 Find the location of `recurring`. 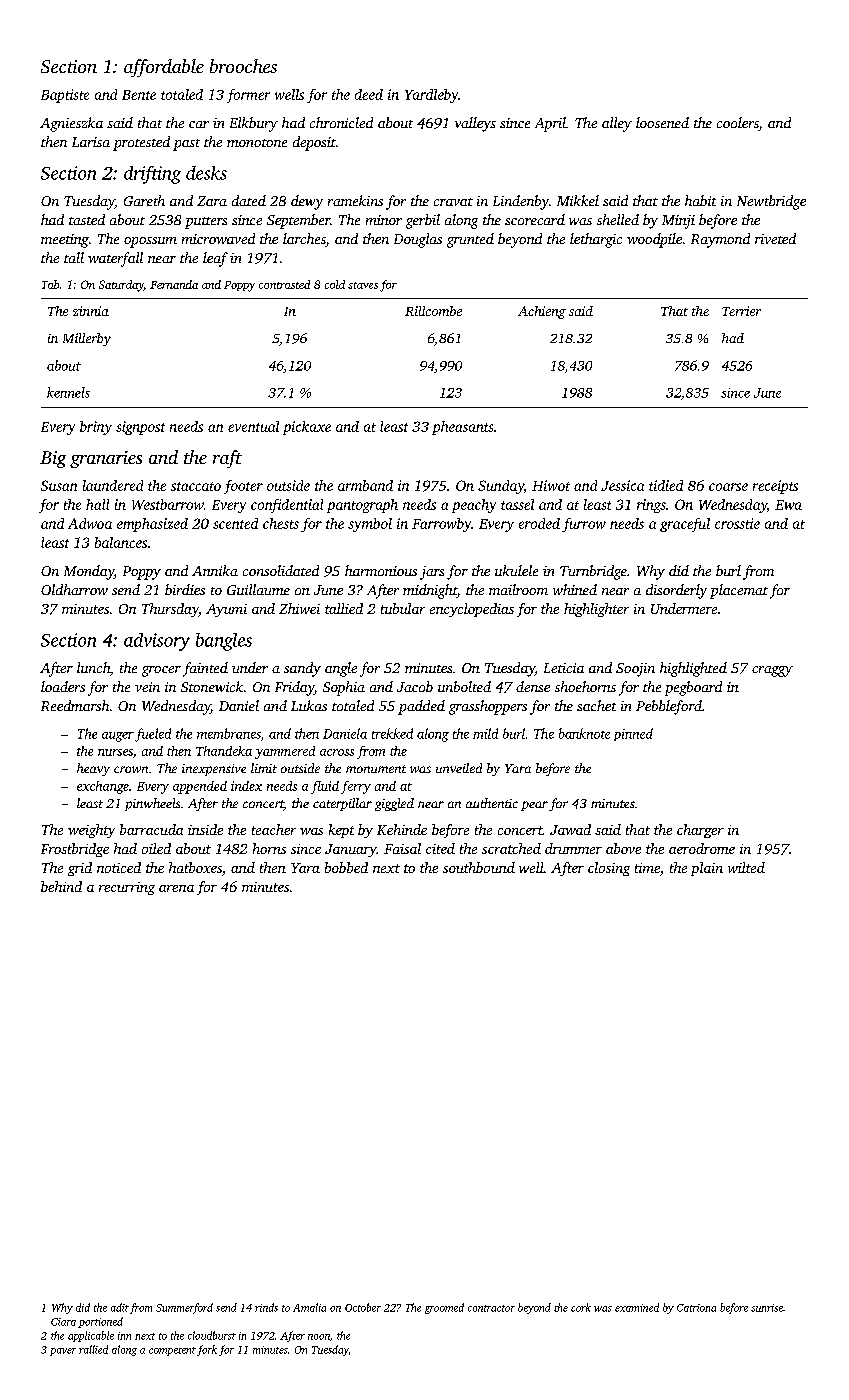

recurring is located at coordinates (127, 888).
